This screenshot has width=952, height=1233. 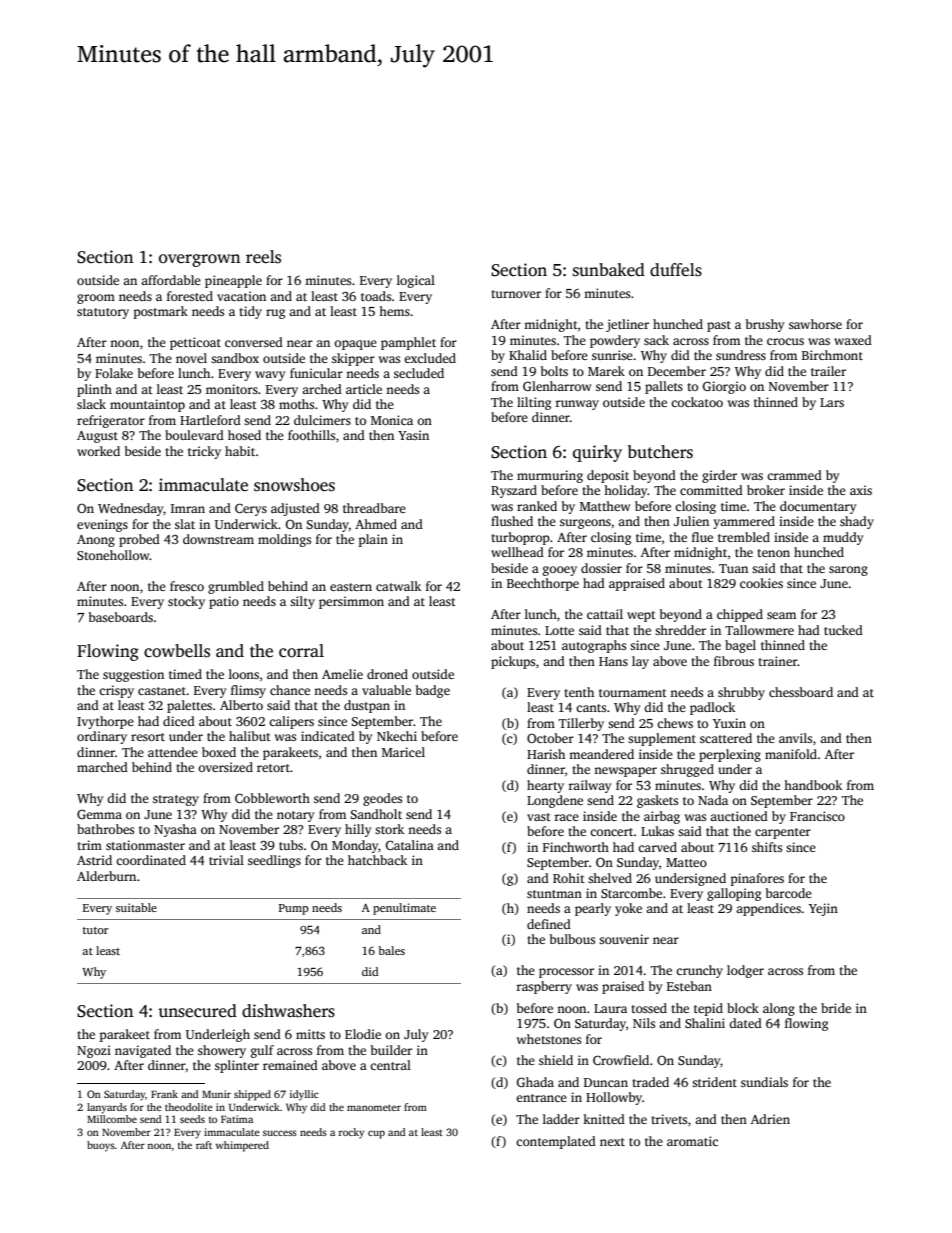 What do you see at coordinates (101, 1146) in the screenshot?
I see `buoys` at bounding box center [101, 1146].
